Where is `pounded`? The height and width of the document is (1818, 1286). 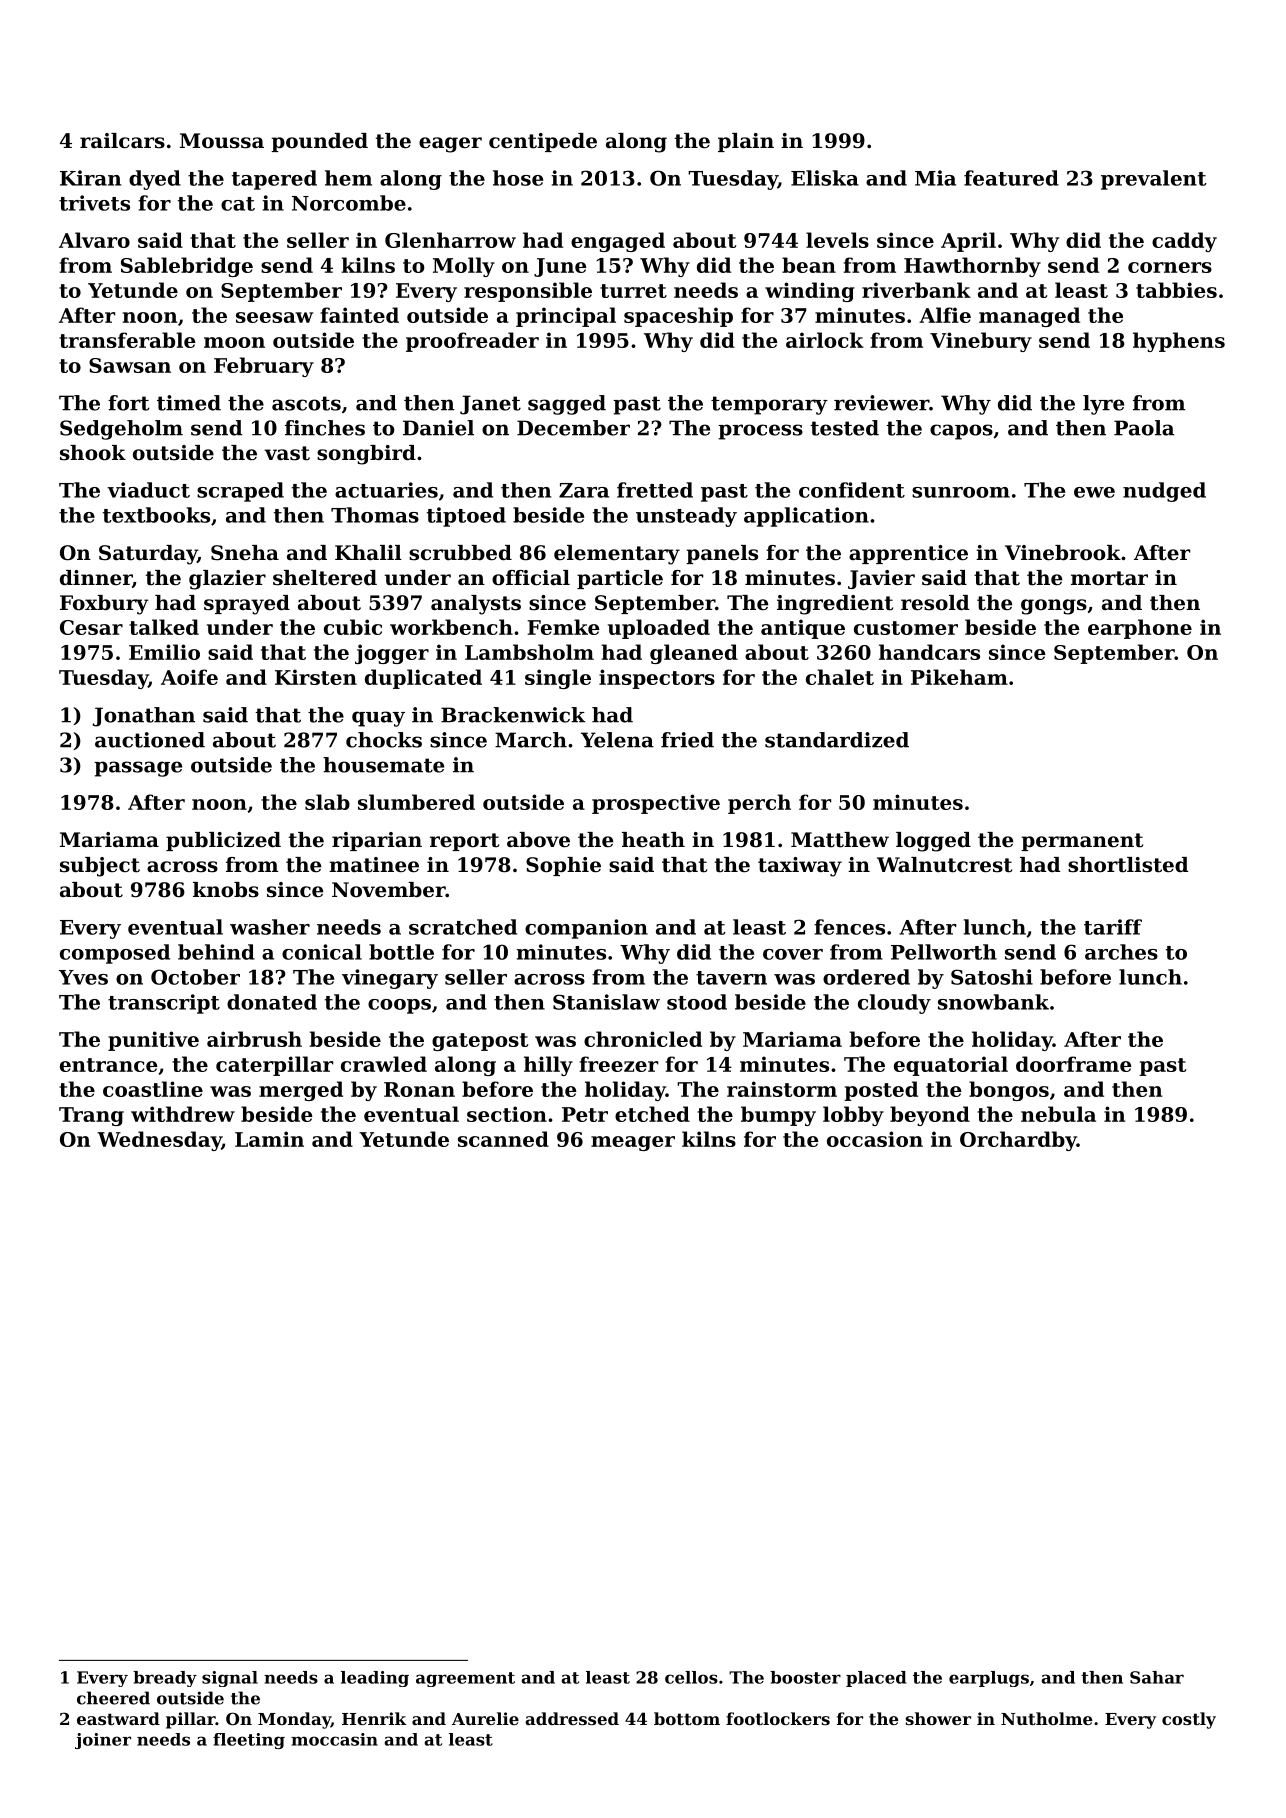 pounded is located at coordinates (319, 142).
